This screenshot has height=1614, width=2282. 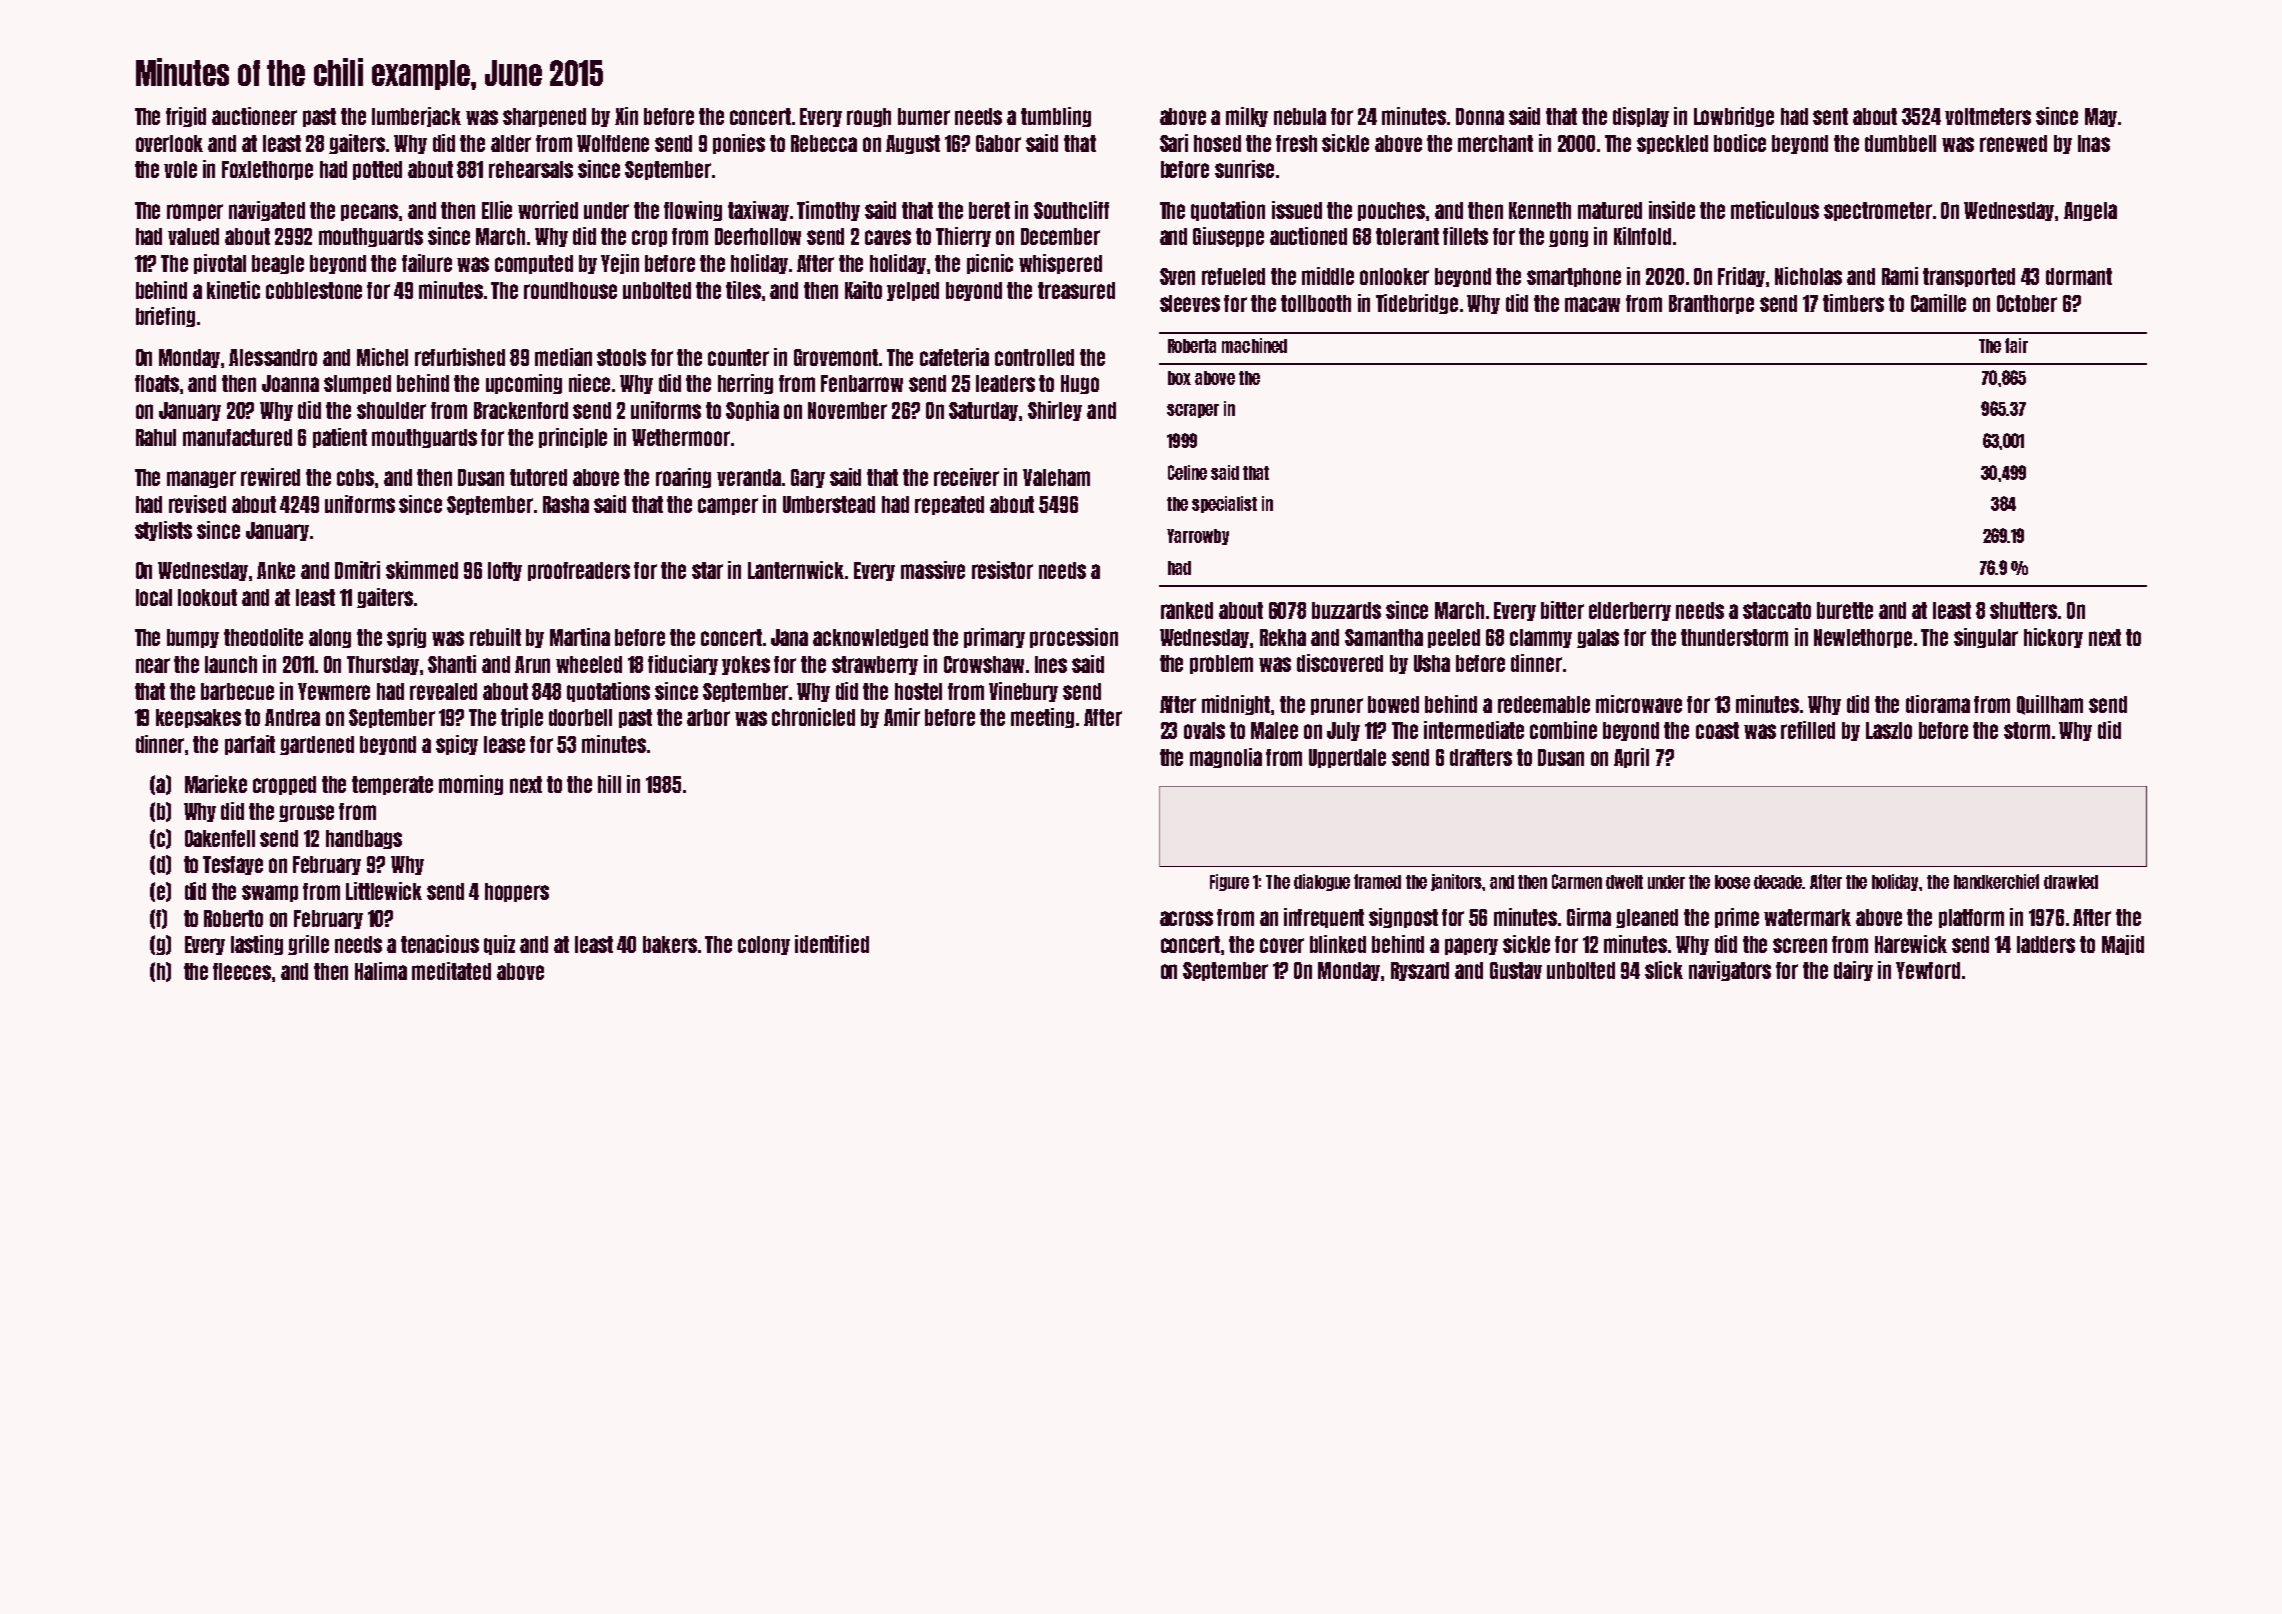 I want to click on manager, so click(x=201, y=479).
